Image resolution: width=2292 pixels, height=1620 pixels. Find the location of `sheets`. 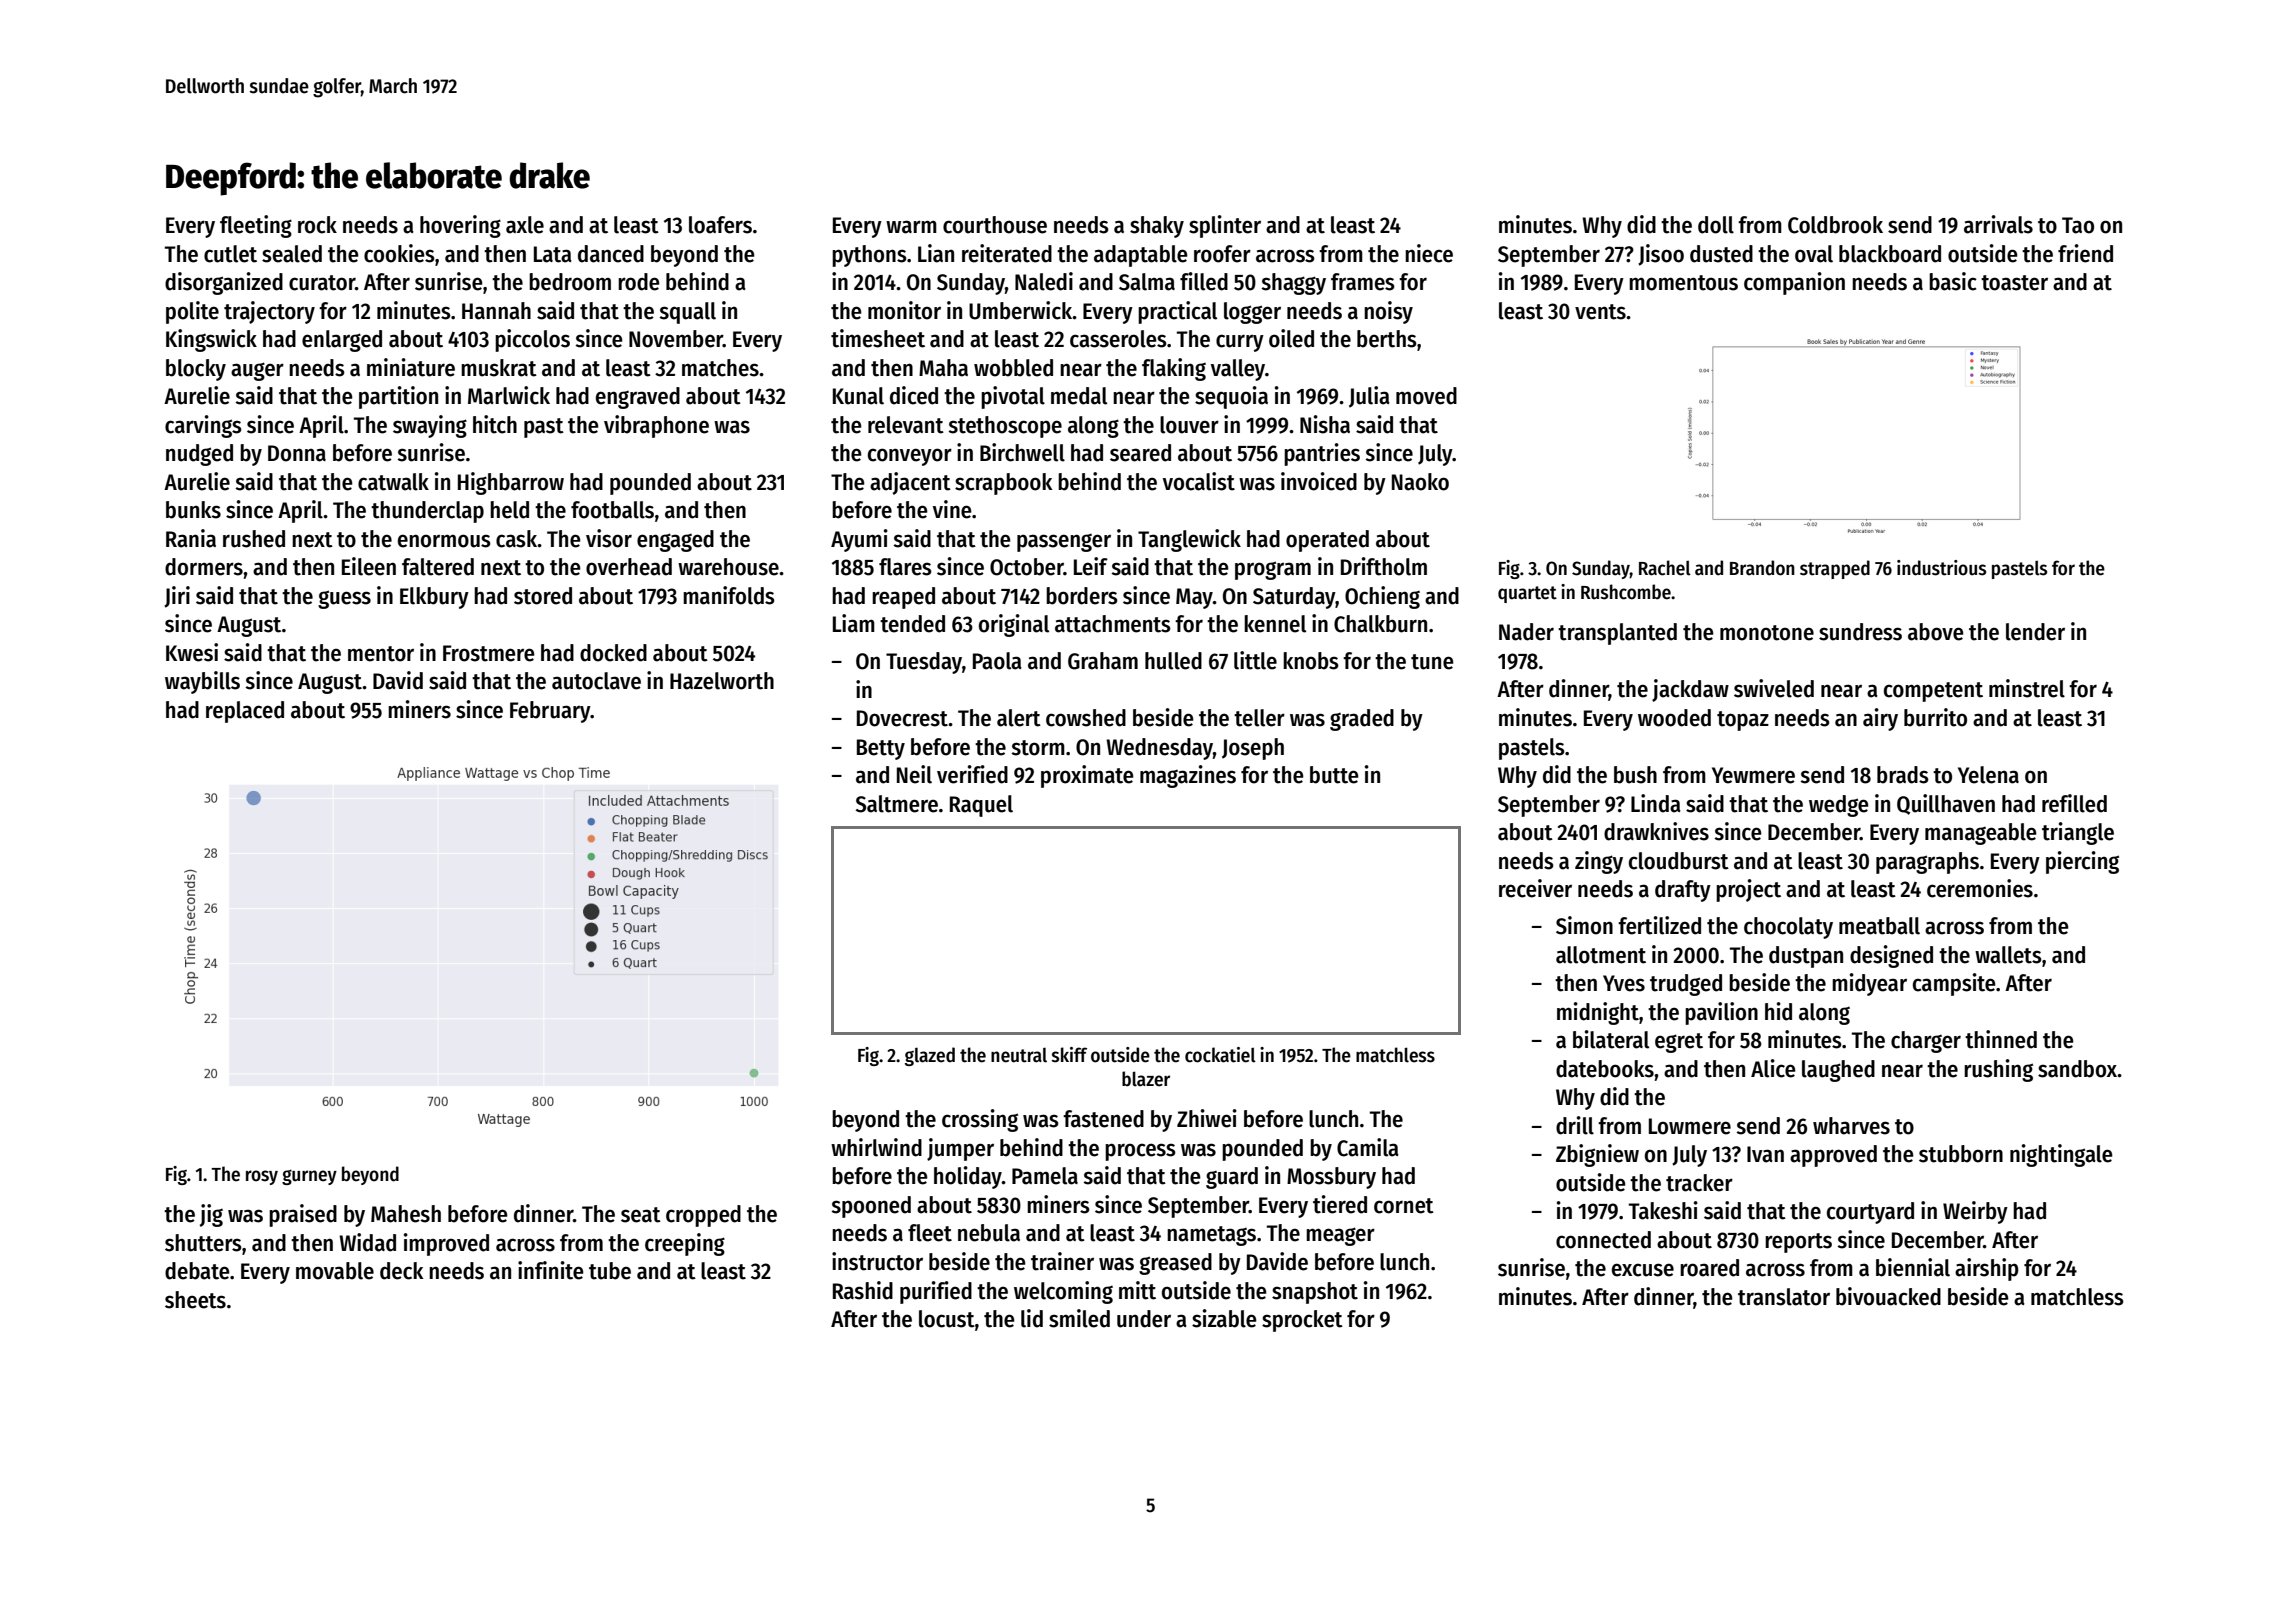

sheets is located at coordinates (195, 1300).
